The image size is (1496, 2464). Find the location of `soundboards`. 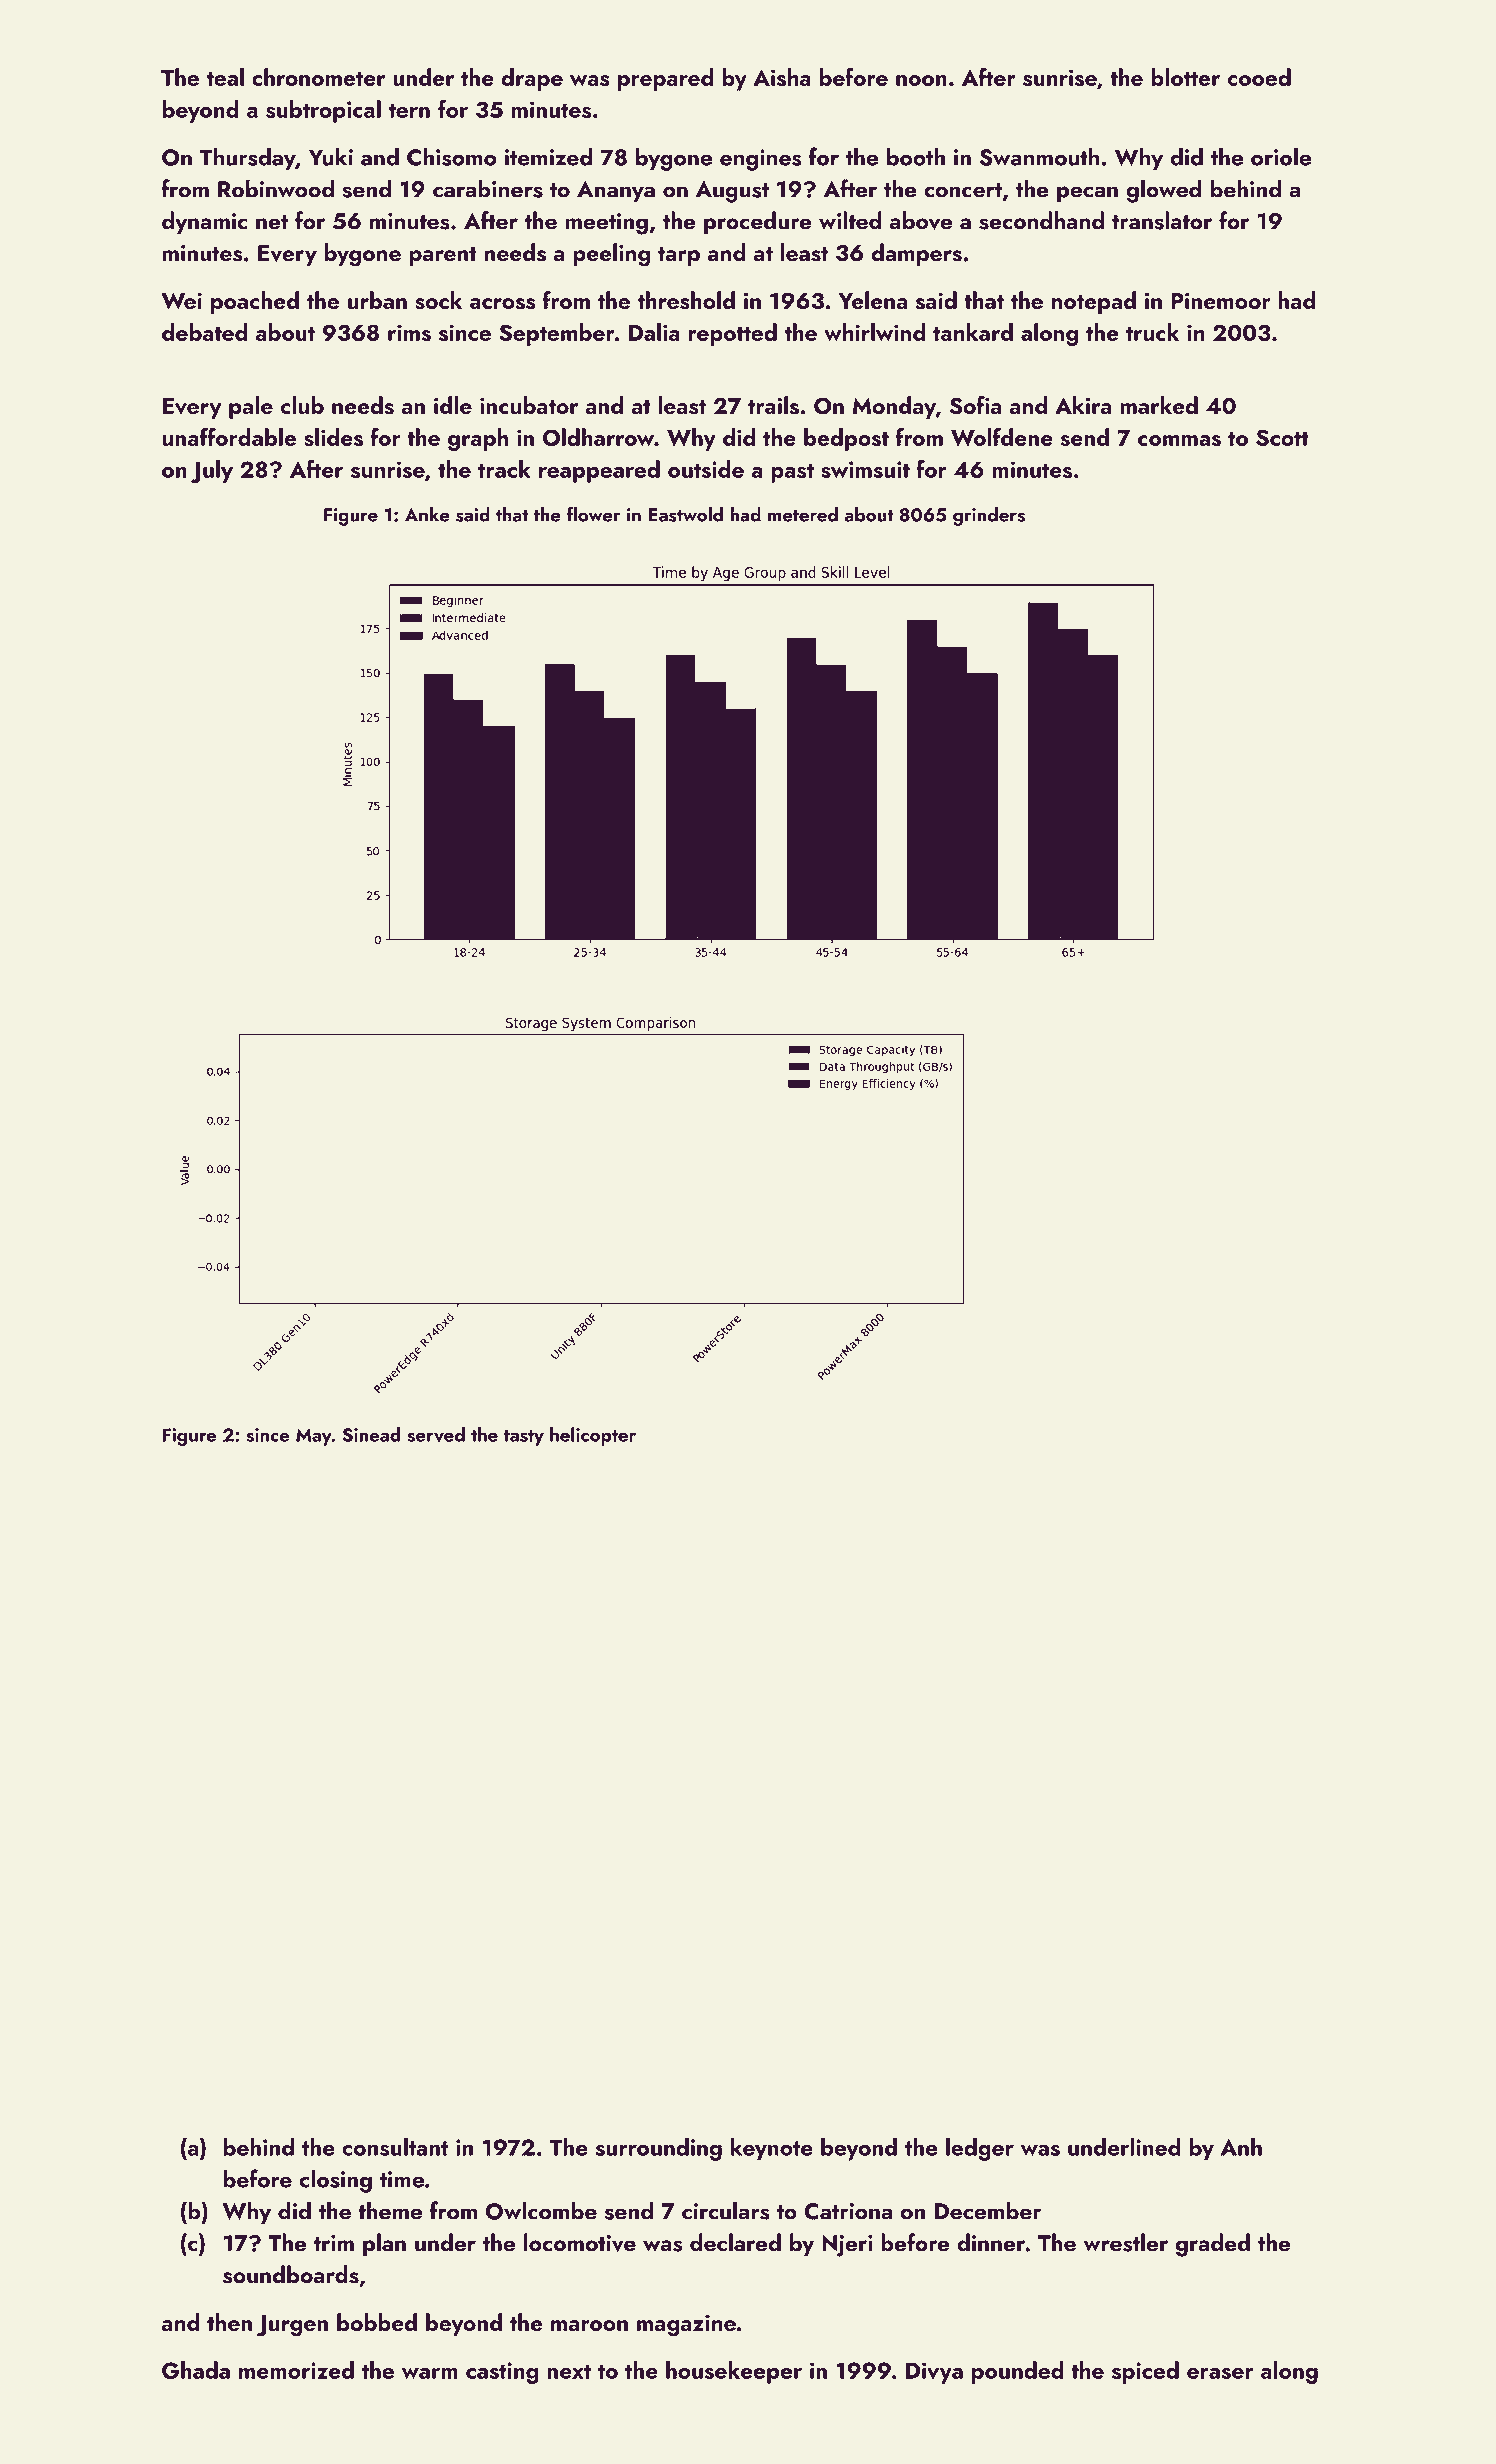

soundboards is located at coordinates (291, 2274).
